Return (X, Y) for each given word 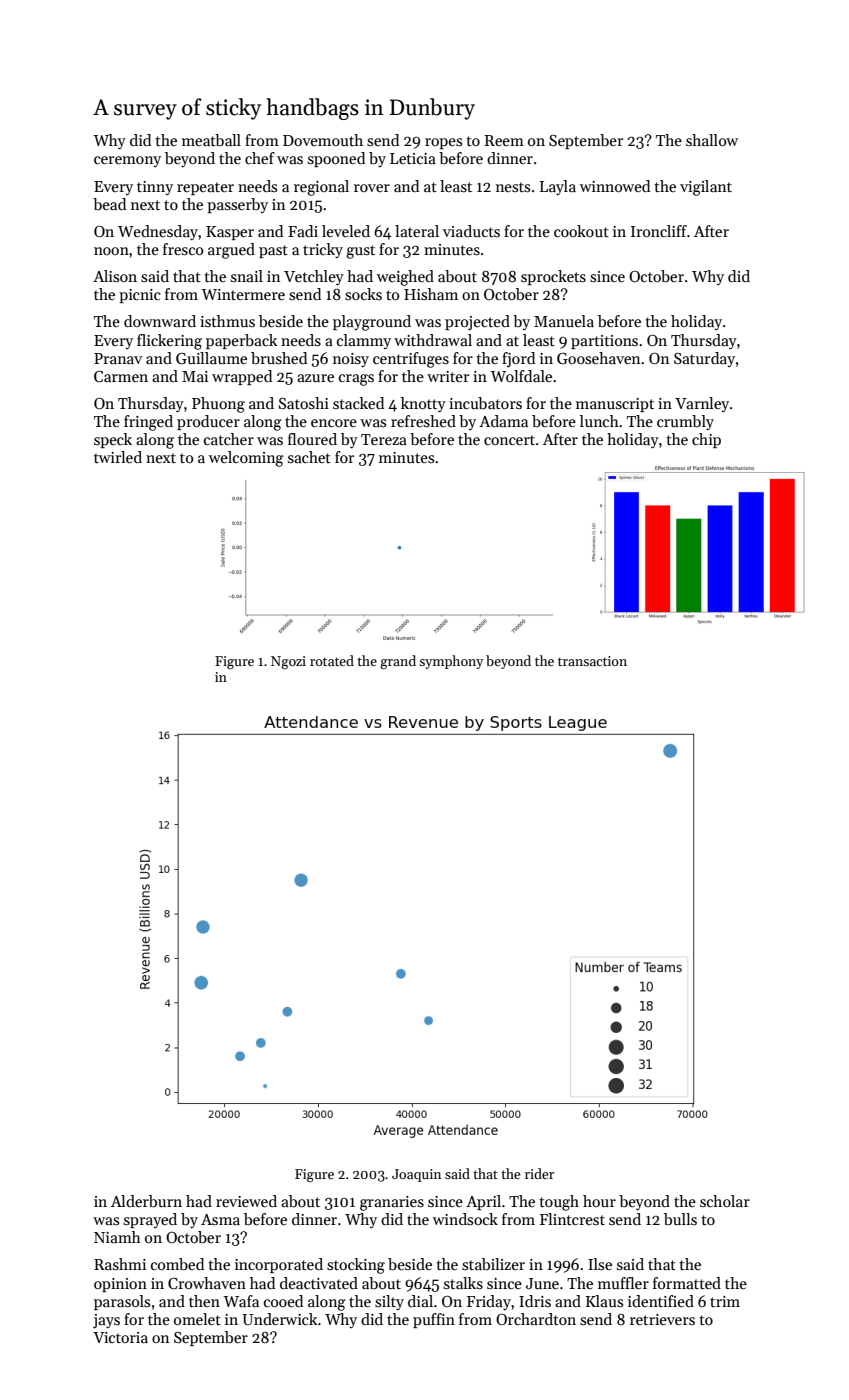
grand (398, 662)
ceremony (127, 161)
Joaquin (416, 1175)
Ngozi (288, 663)
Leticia (413, 158)
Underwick (279, 1319)
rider (539, 1173)
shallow (712, 140)
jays (106, 1321)
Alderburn (146, 1201)
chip (706, 440)
